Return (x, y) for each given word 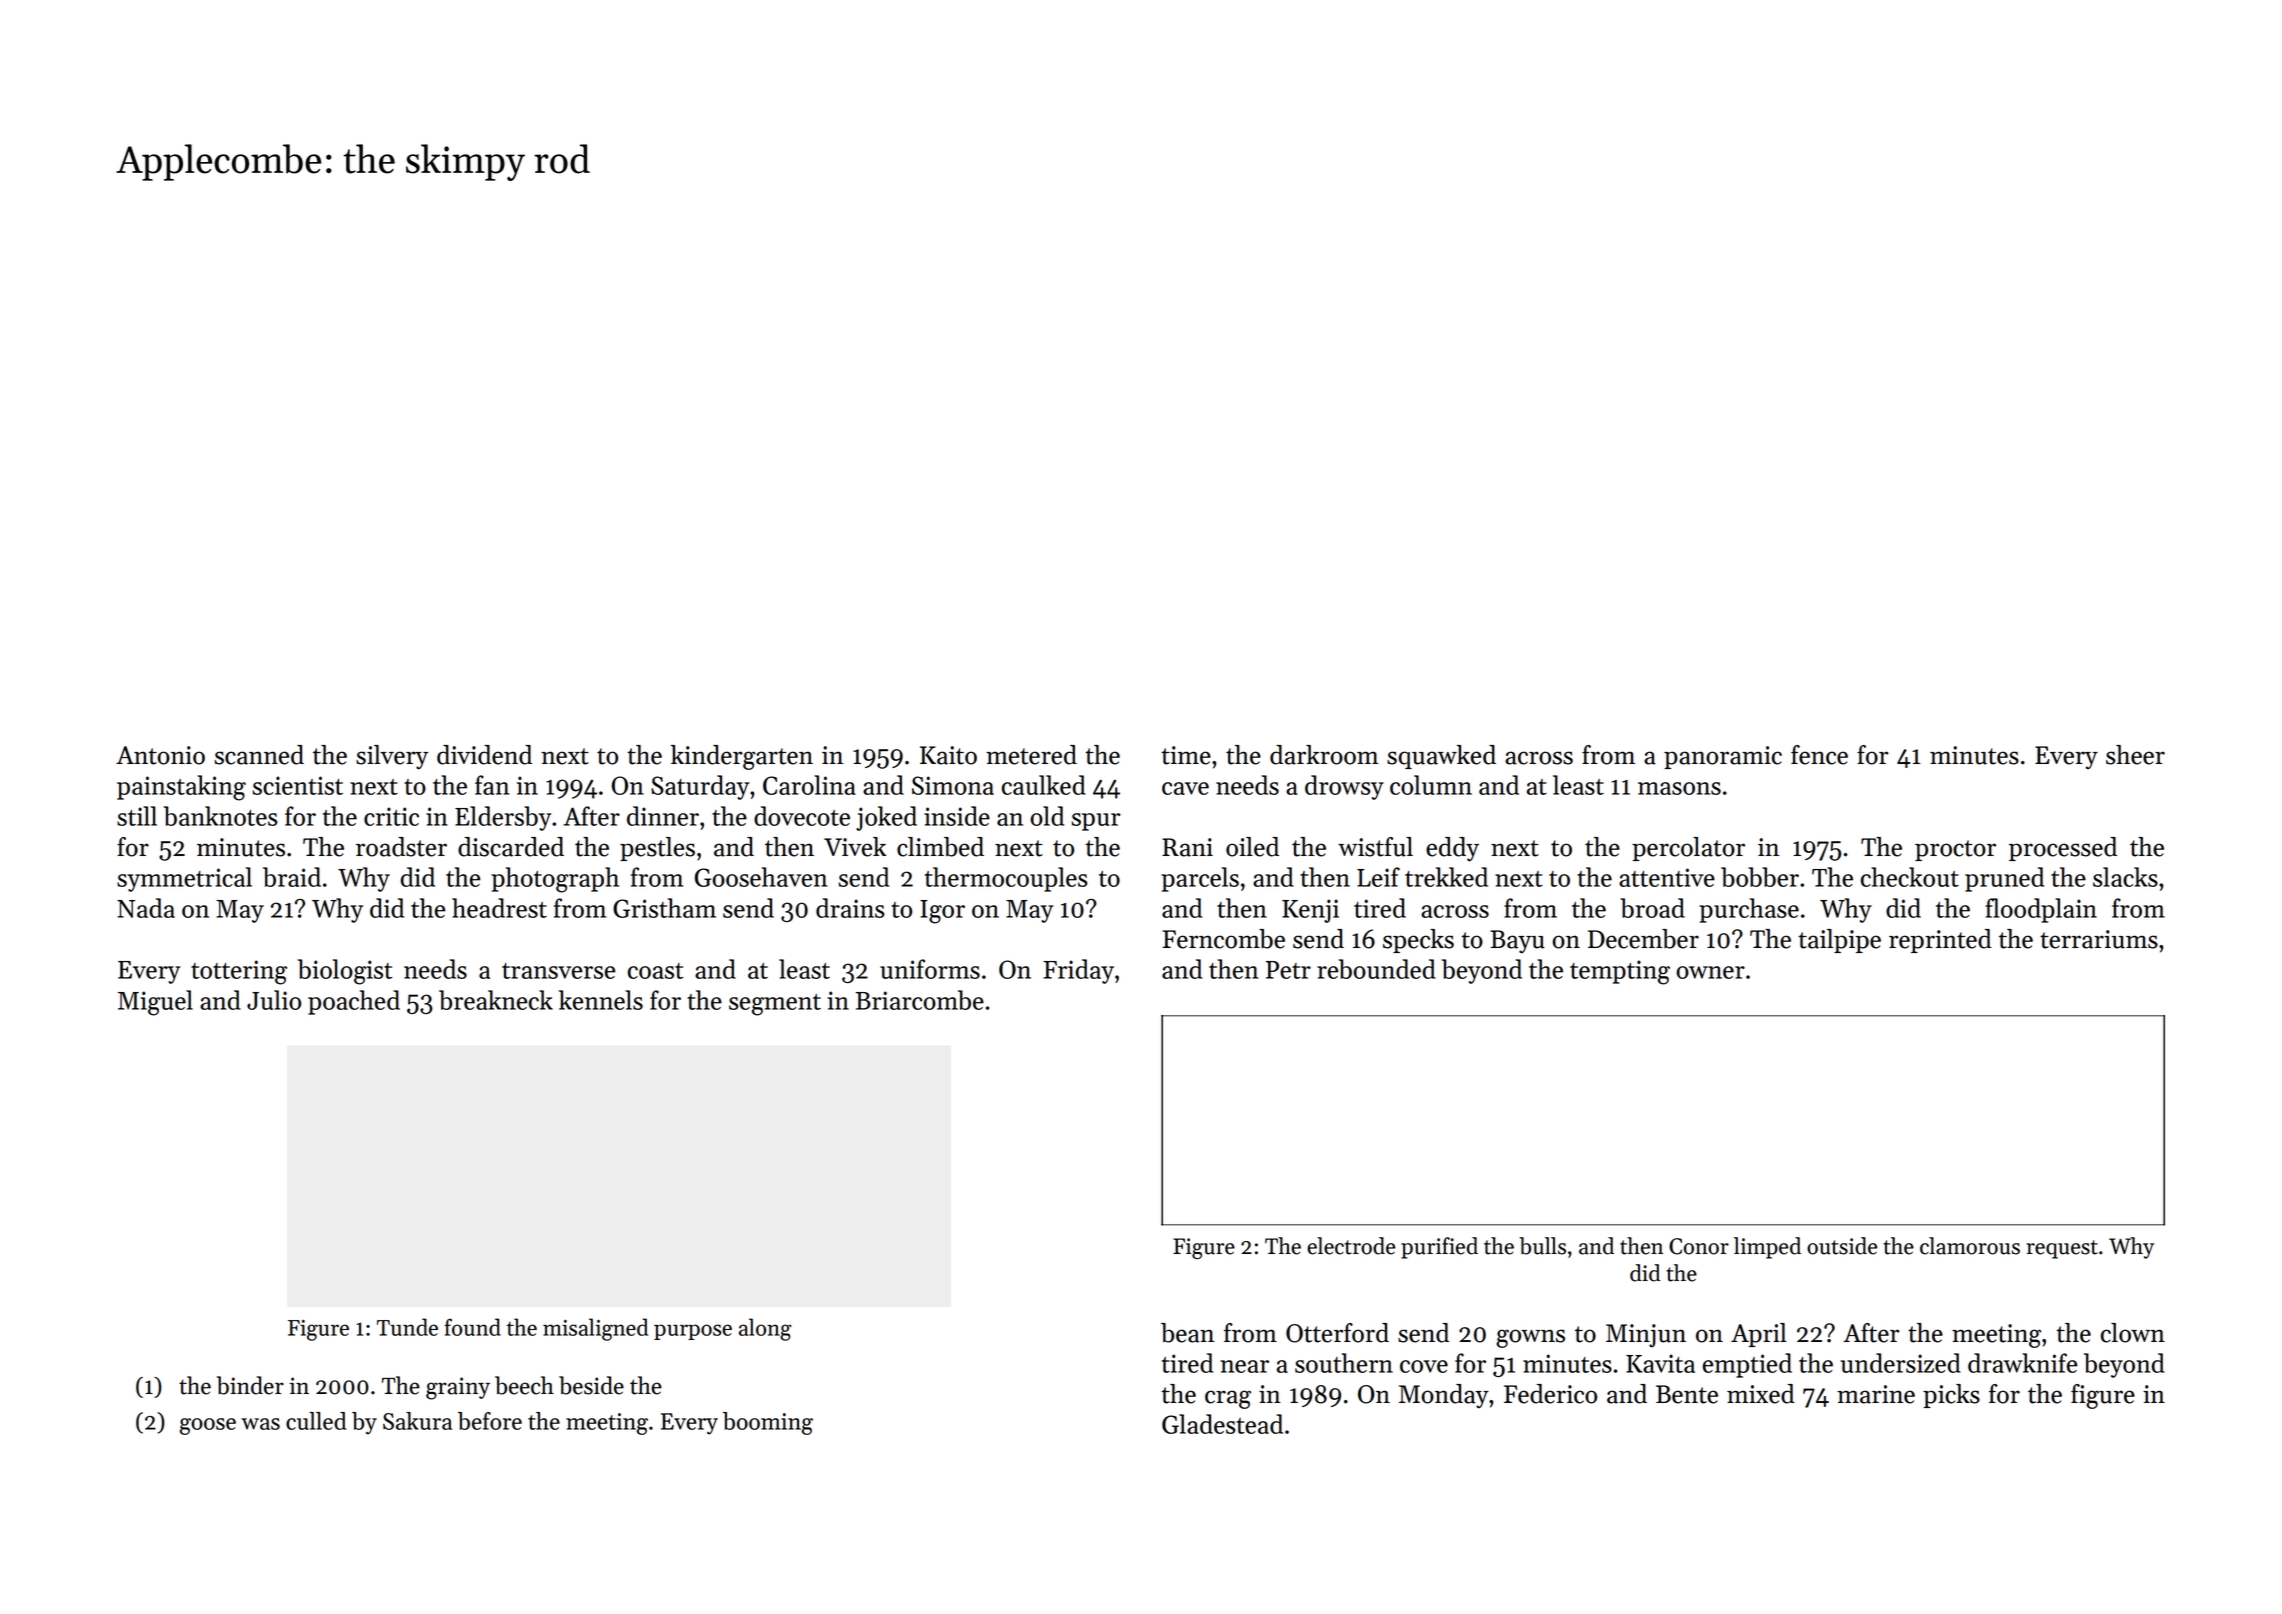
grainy (458, 1388)
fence (1819, 755)
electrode (1351, 1246)
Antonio (160, 755)
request (2062, 1249)
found (472, 1327)
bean (1187, 1333)
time (1186, 755)
